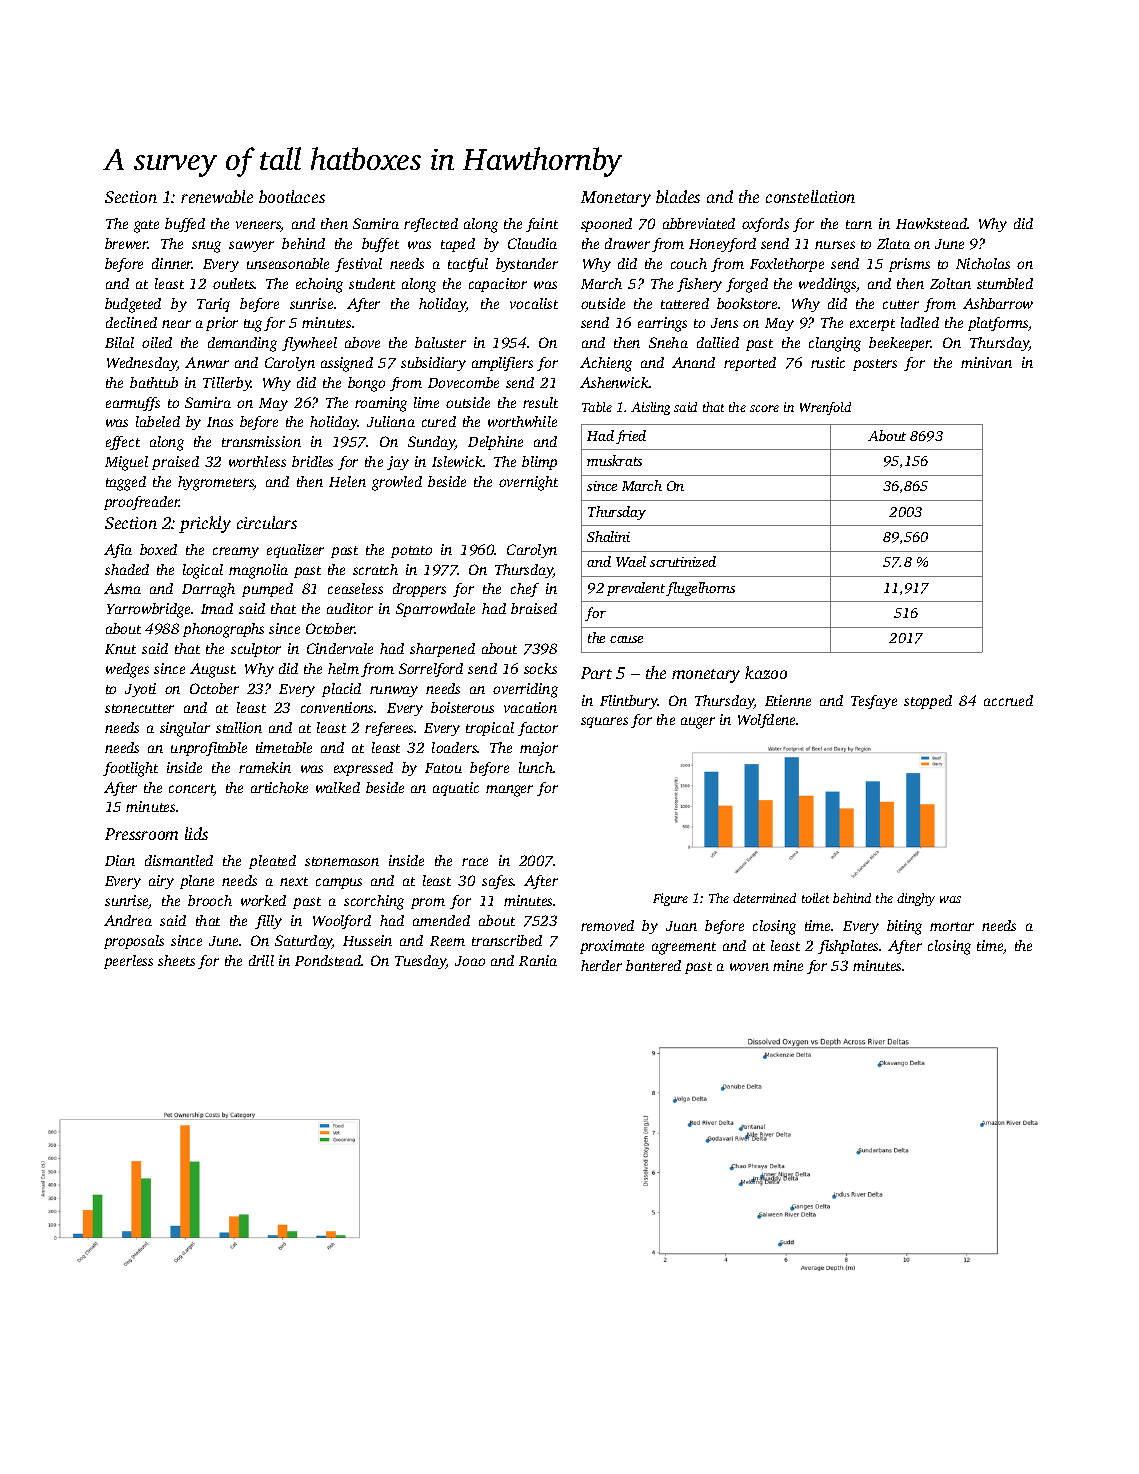  I want to click on Pondstead, so click(328, 960).
